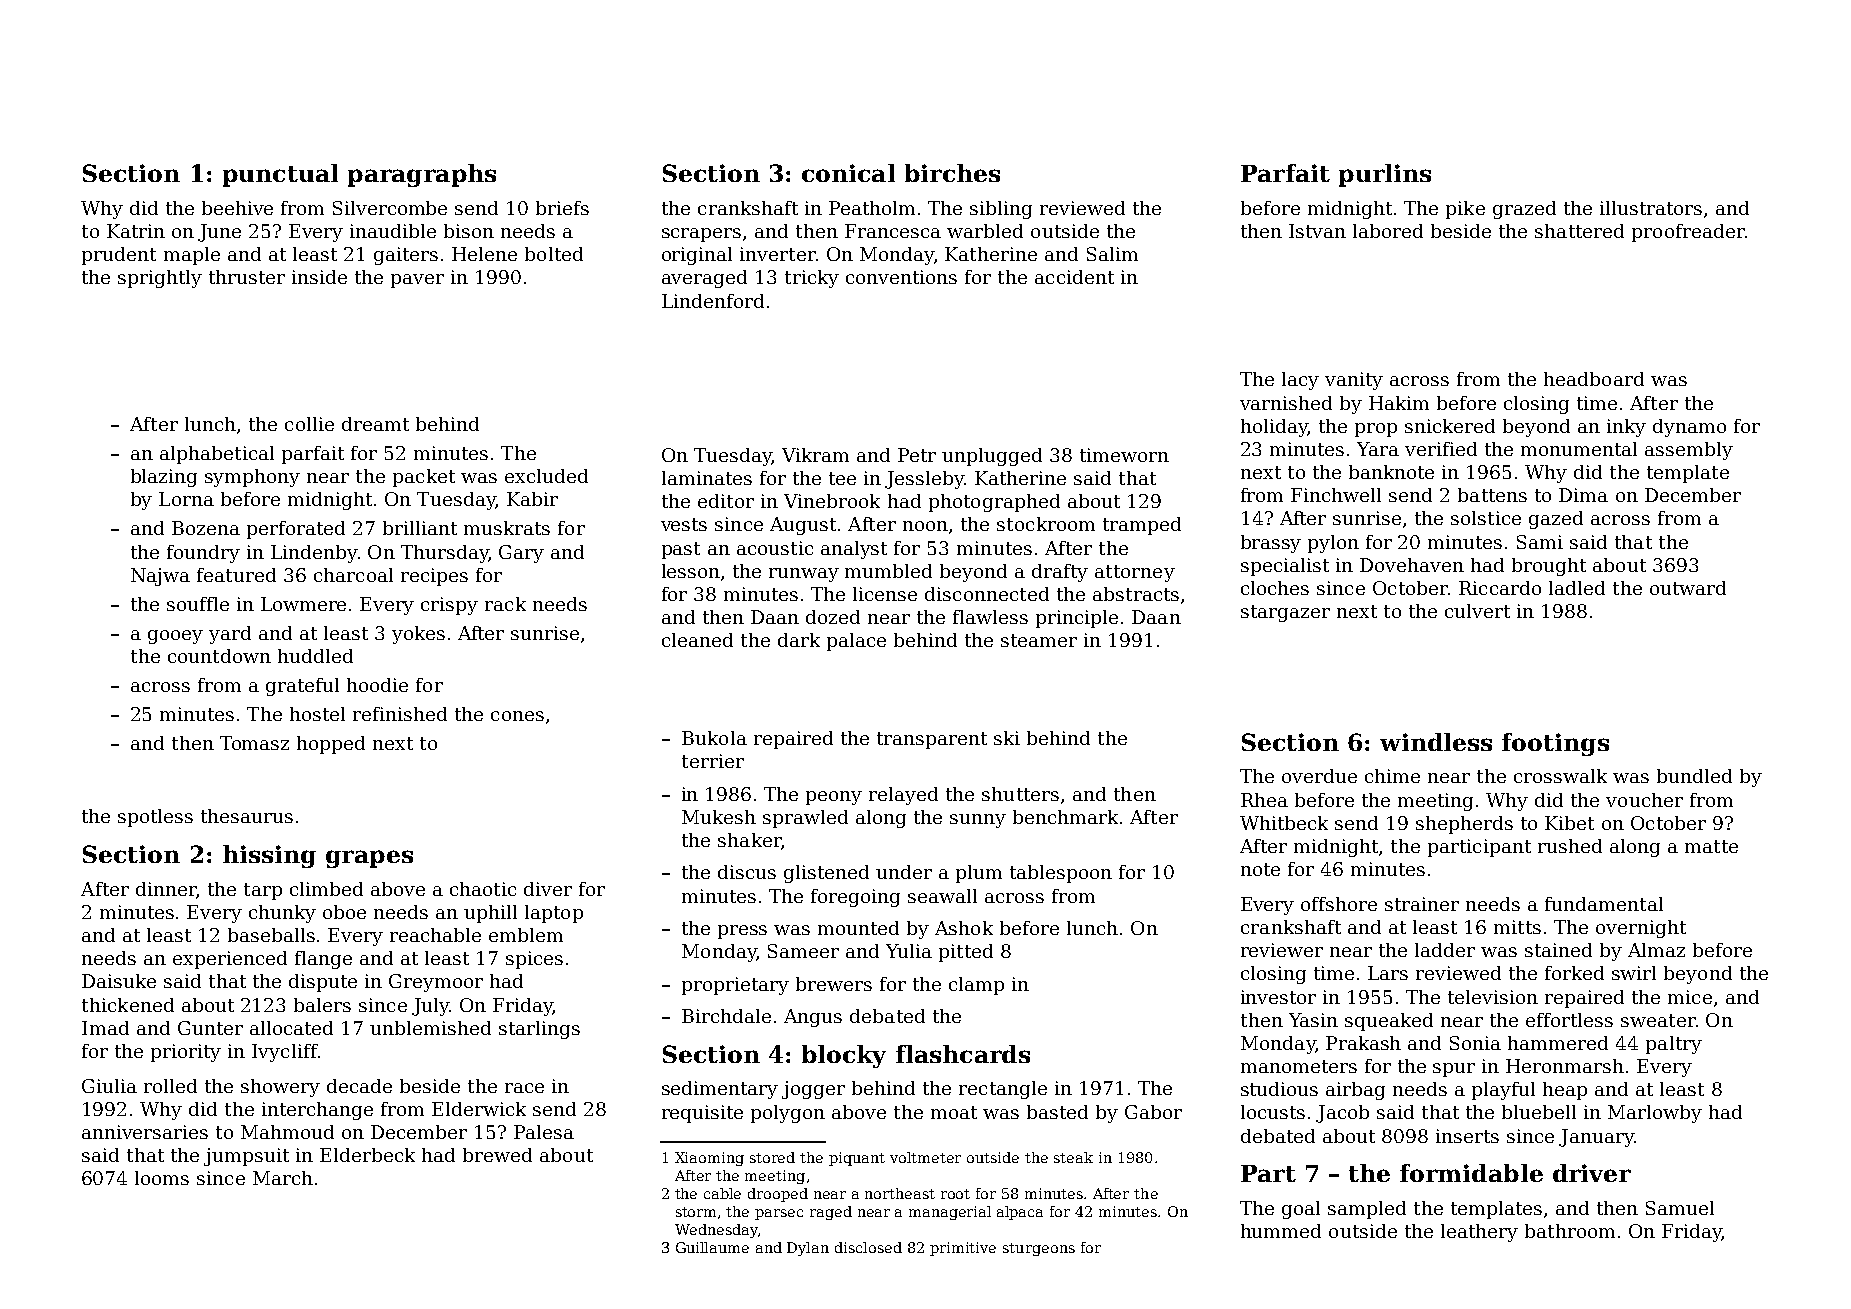  Describe the element at coordinates (287, 1132) in the screenshot. I see `Mahmoud` at that location.
